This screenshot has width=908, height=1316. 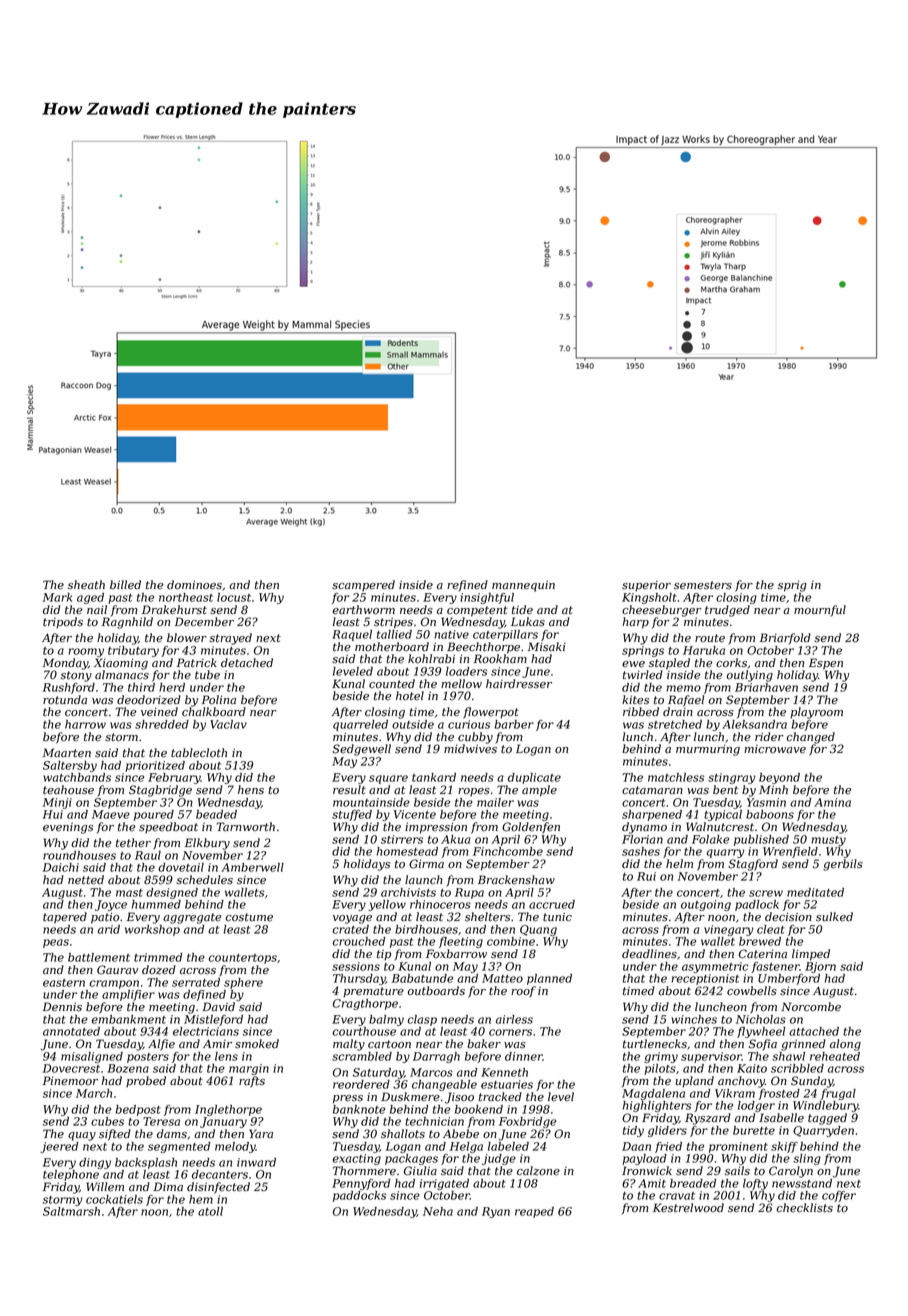 I want to click on stripes, so click(x=393, y=623).
